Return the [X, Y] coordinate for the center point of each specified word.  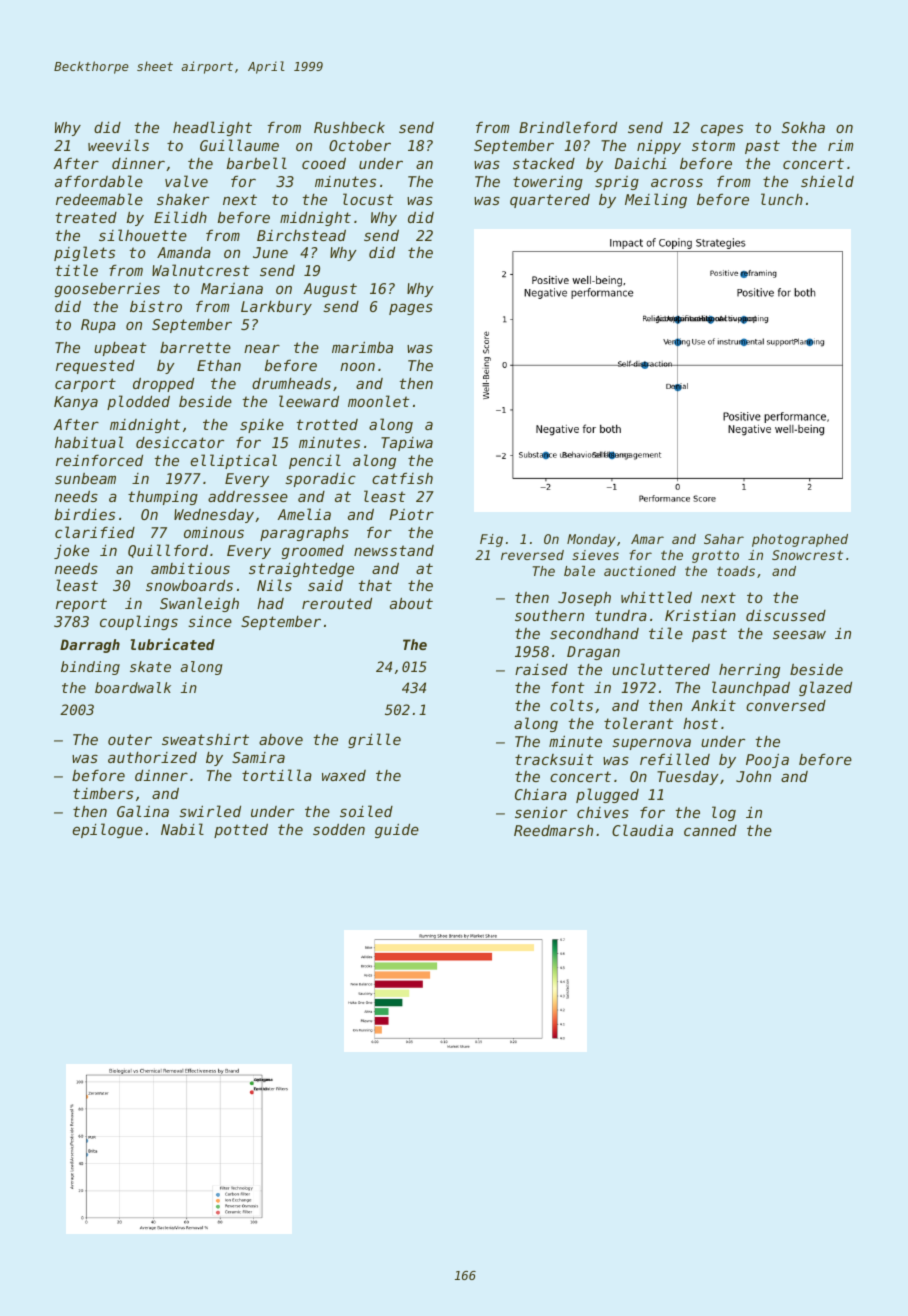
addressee [248, 496]
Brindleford [568, 127]
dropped [163, 385]
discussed [786, 615]
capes [722, 130]
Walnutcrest [200, 270]
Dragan [593, 653]
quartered [550, 201]
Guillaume [239, 145]
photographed [800, 540]
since [210, 621]
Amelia [304, 514]
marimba [362, 347]
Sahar [724, 539]
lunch [782, 199]
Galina [143, 811]
